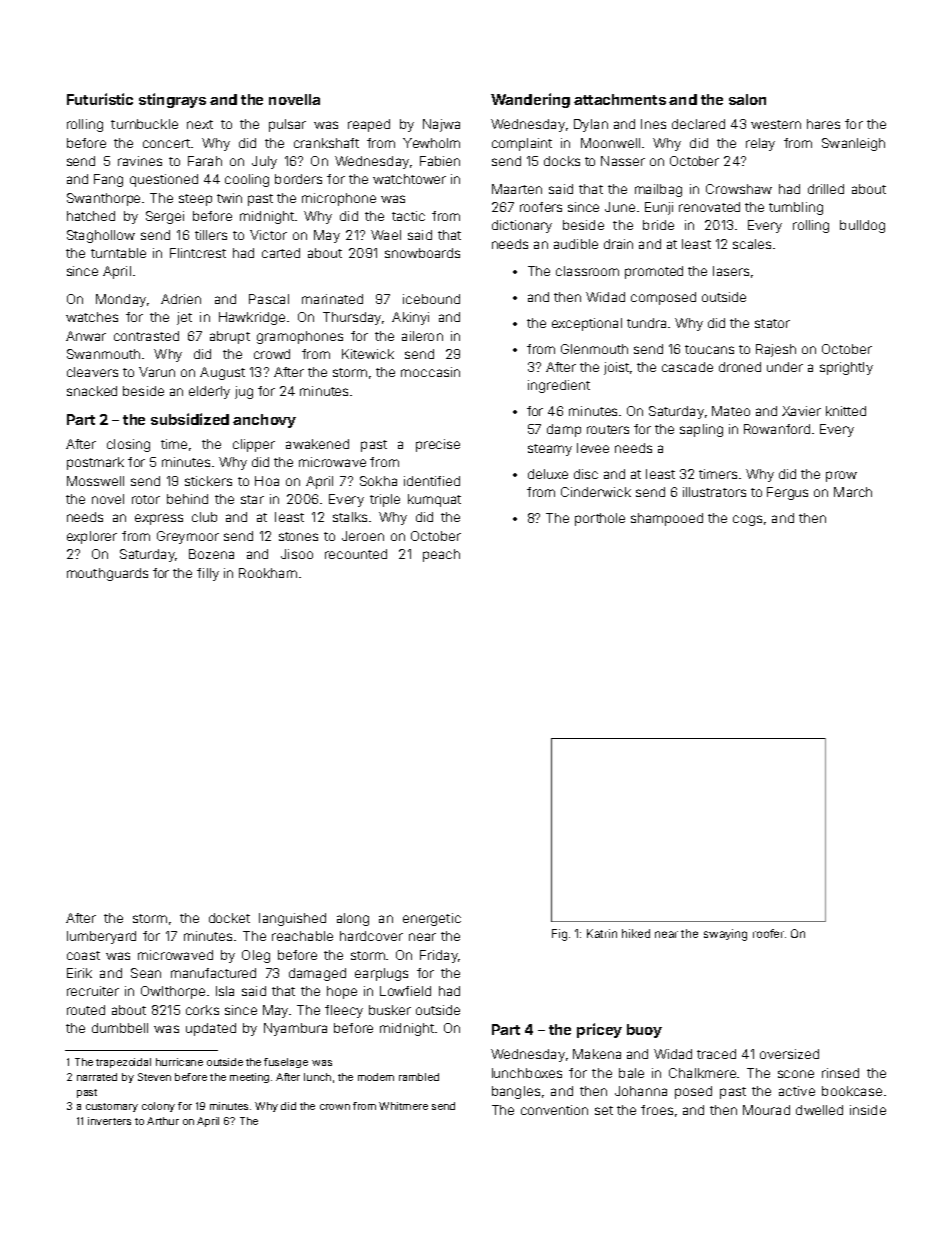  Describe the element at coordinates (559, 386) in the page. I see `ingredient` at that location.
